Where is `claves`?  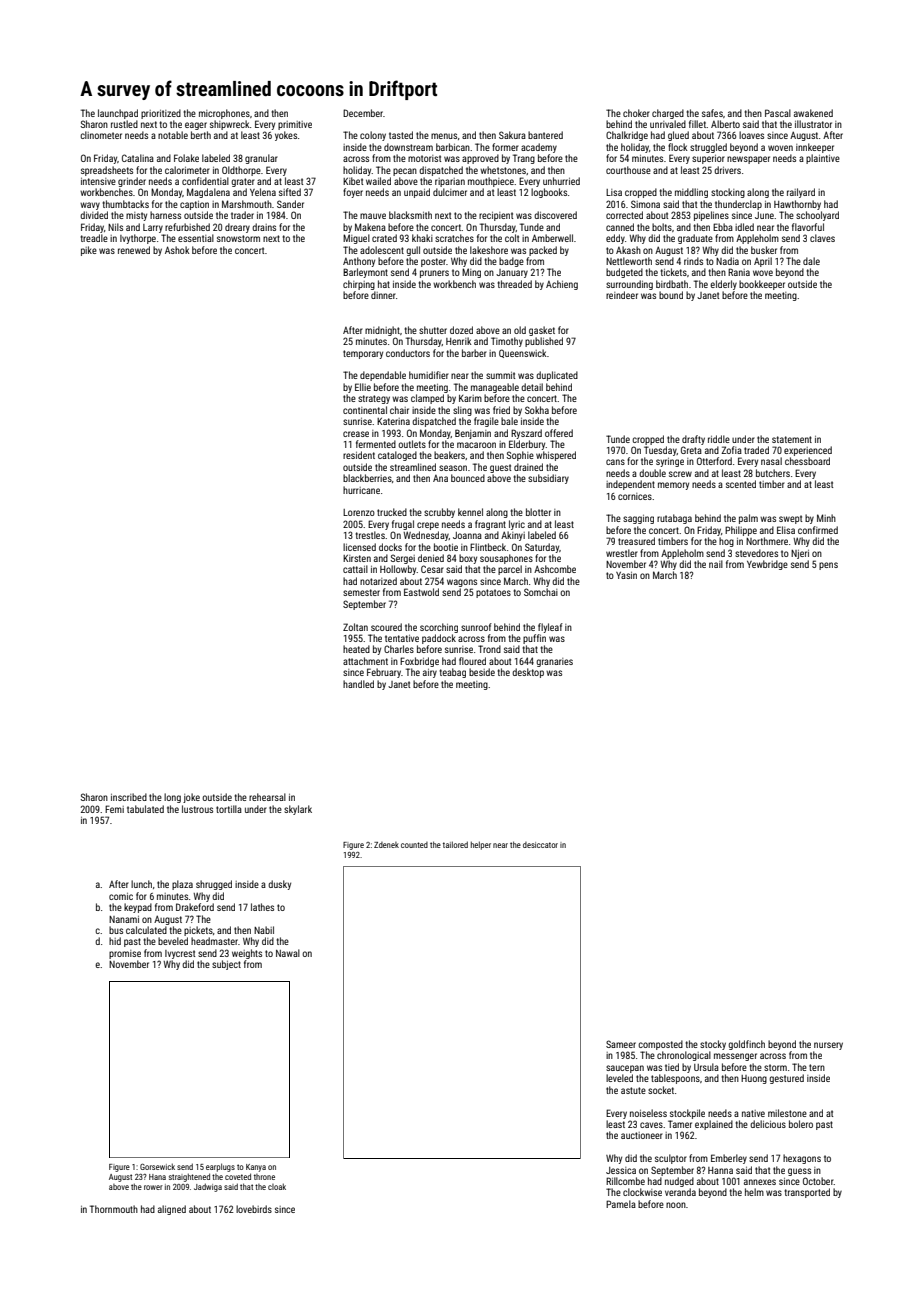 claves is located at coordinates (822, 238).
